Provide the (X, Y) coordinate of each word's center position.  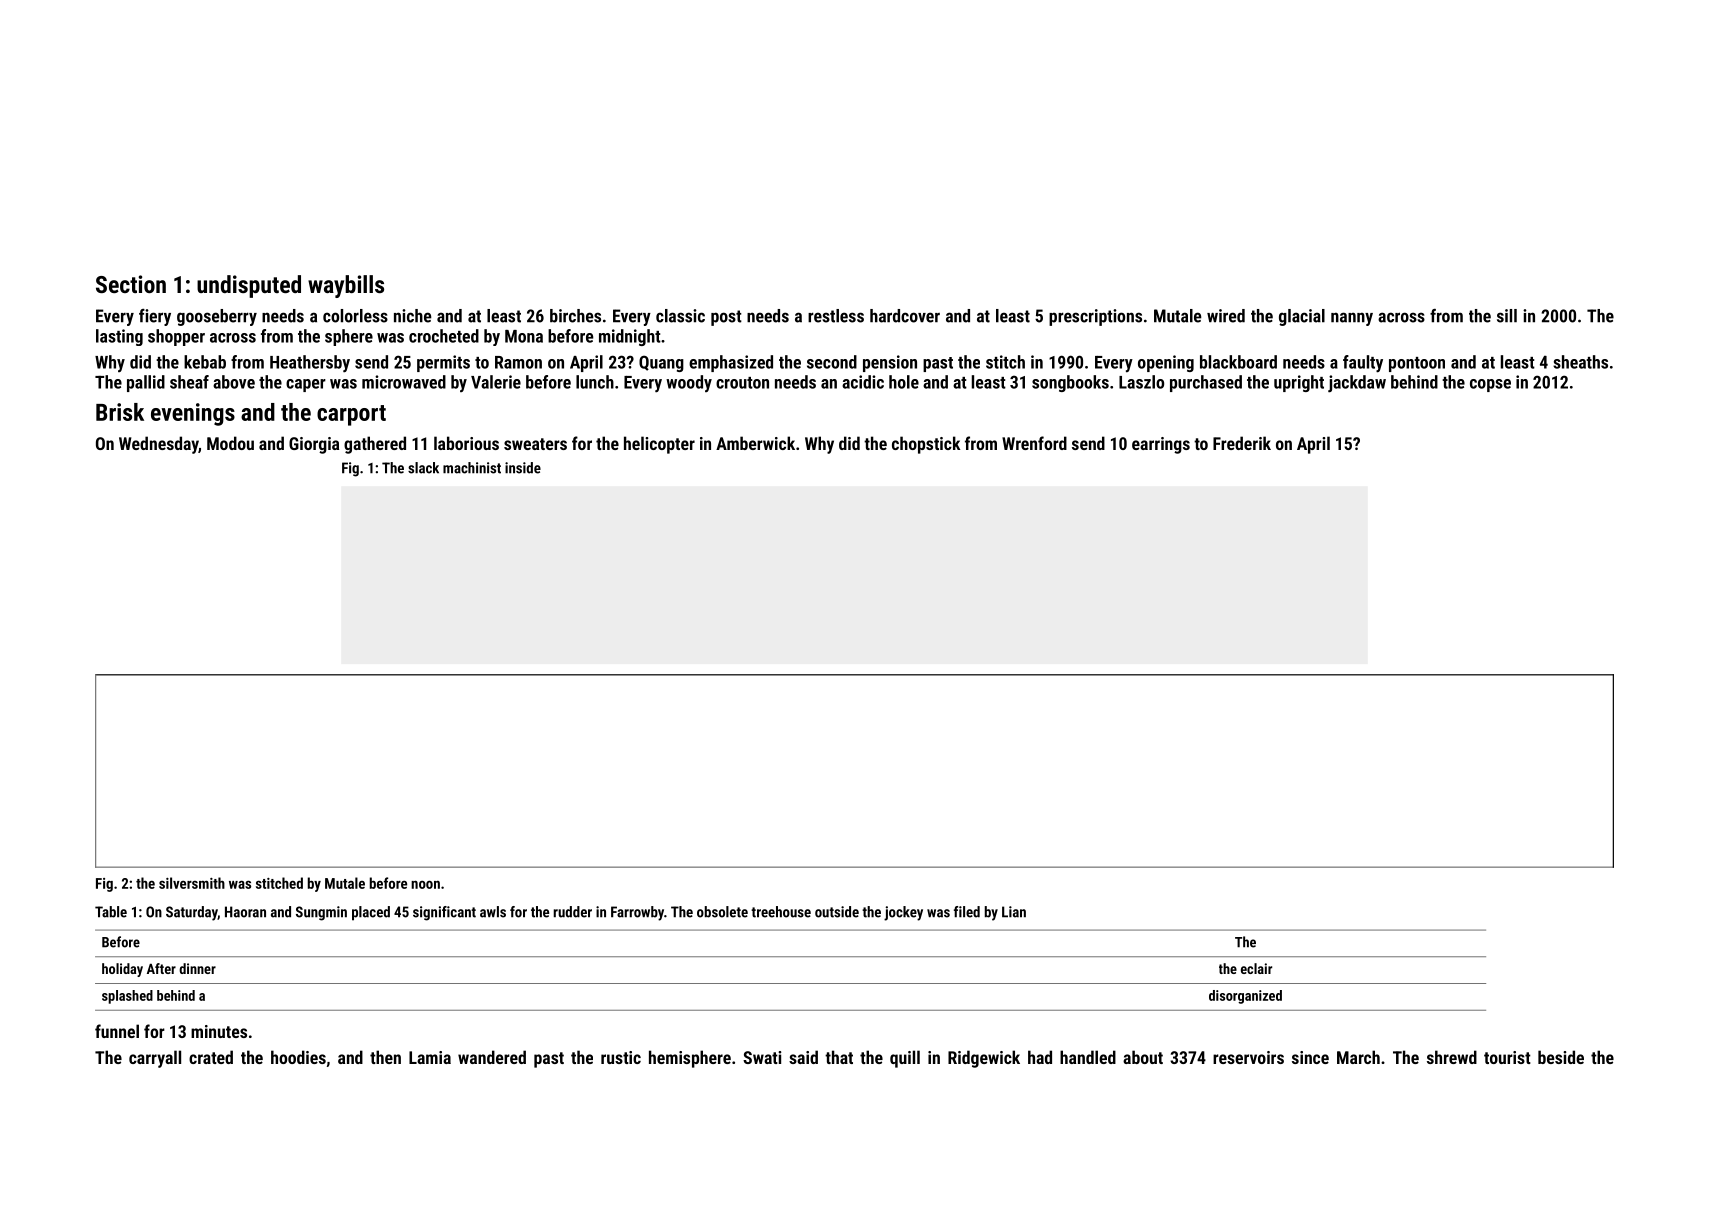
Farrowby (637, 913)
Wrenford (1034, 443)
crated (211, 1057)
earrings (1161, 445)
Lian (1014, 912)
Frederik (1242, 443)
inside (523, 468)
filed (967, 912)
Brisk (120, 412)
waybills (346, 286)
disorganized (1245, 997)
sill (1507, 316)
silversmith (192, 883)
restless (836, 316)
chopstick (926, 445)
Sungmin (321, 913)
